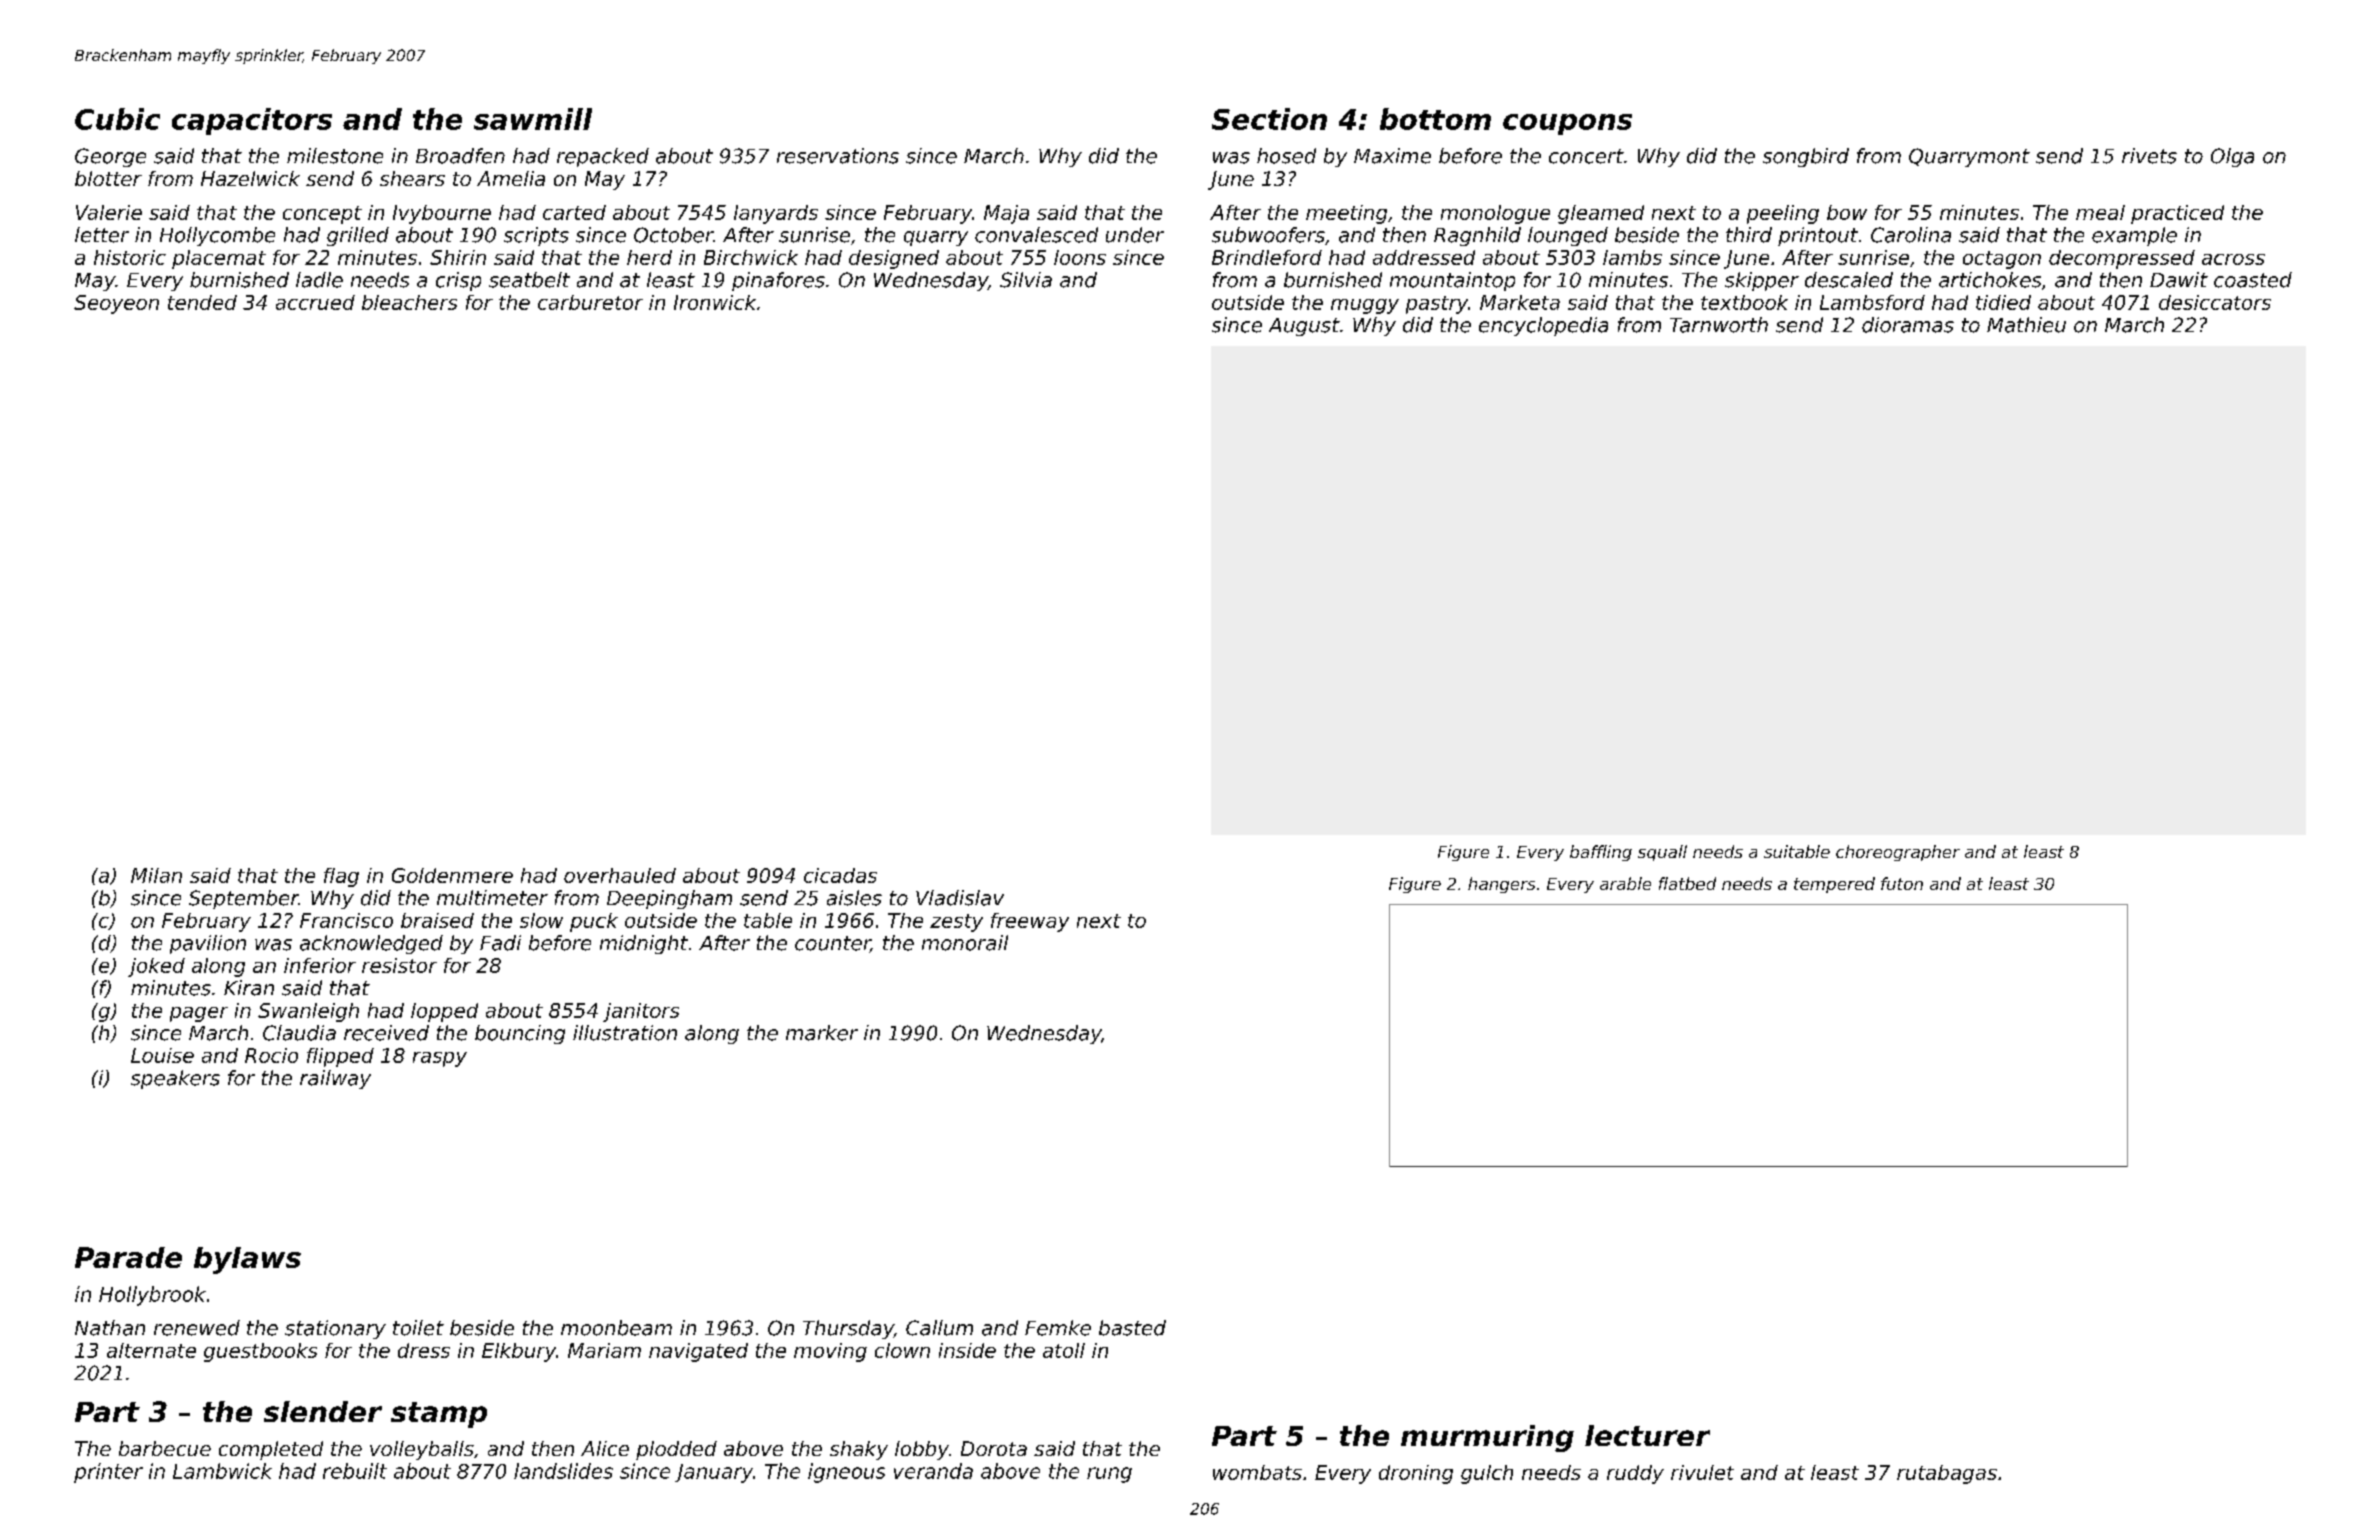 The width and height of the page is (2380, 1540). Describe the element at coordinates (616, 1328) in the page. I see `moonbeam` at that location.
